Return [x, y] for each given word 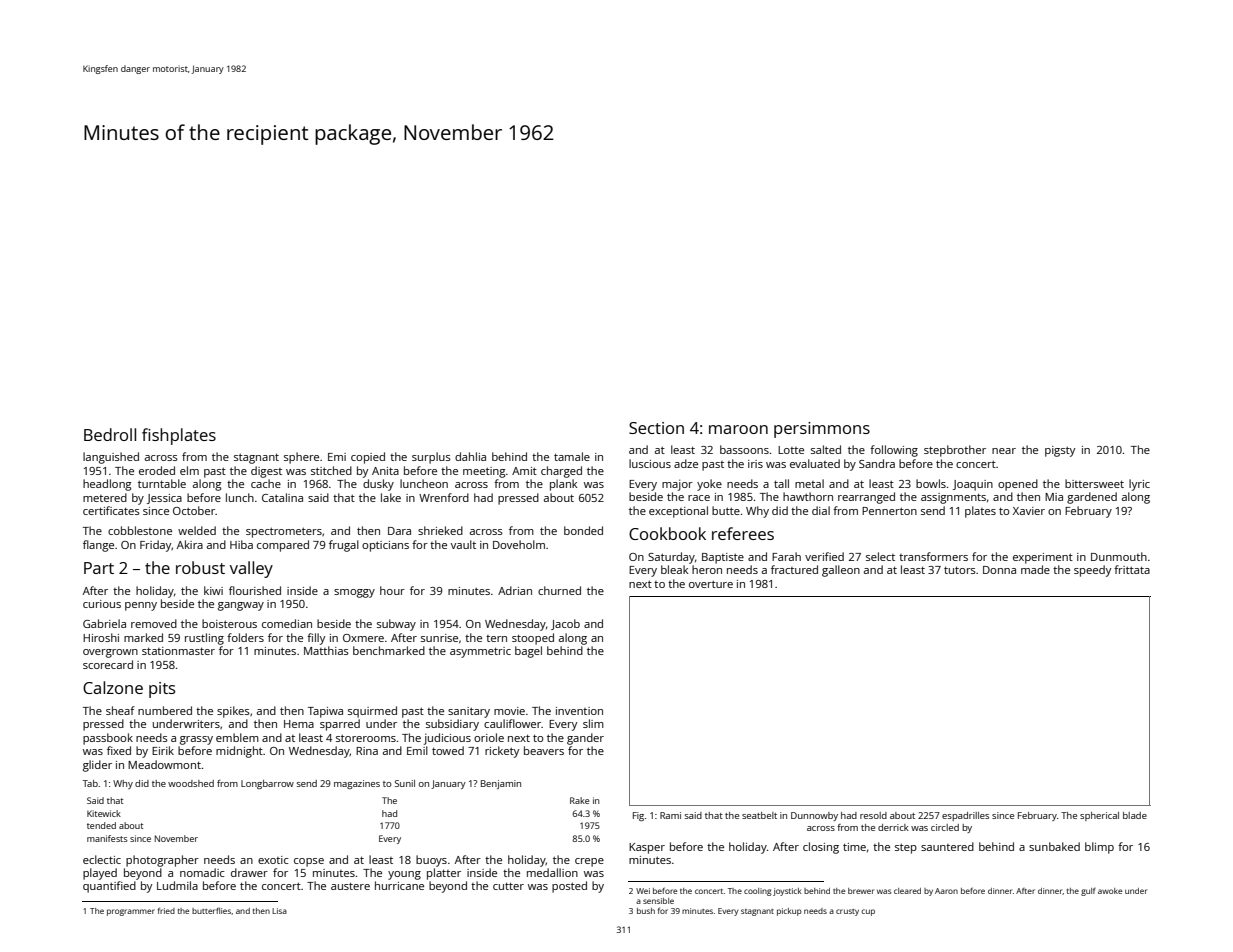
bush [646, 911]
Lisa [279, 911]
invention [579, 711]
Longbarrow [267, 784]
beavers [544, 750]
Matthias [326, 650]
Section [656, 428]
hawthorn [808, 496]
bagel [528, 652]
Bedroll [110, 434]
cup [868, 912]
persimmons [822, 430]
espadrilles [965, 816]
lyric [1139, 485]
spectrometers [284, 532]
